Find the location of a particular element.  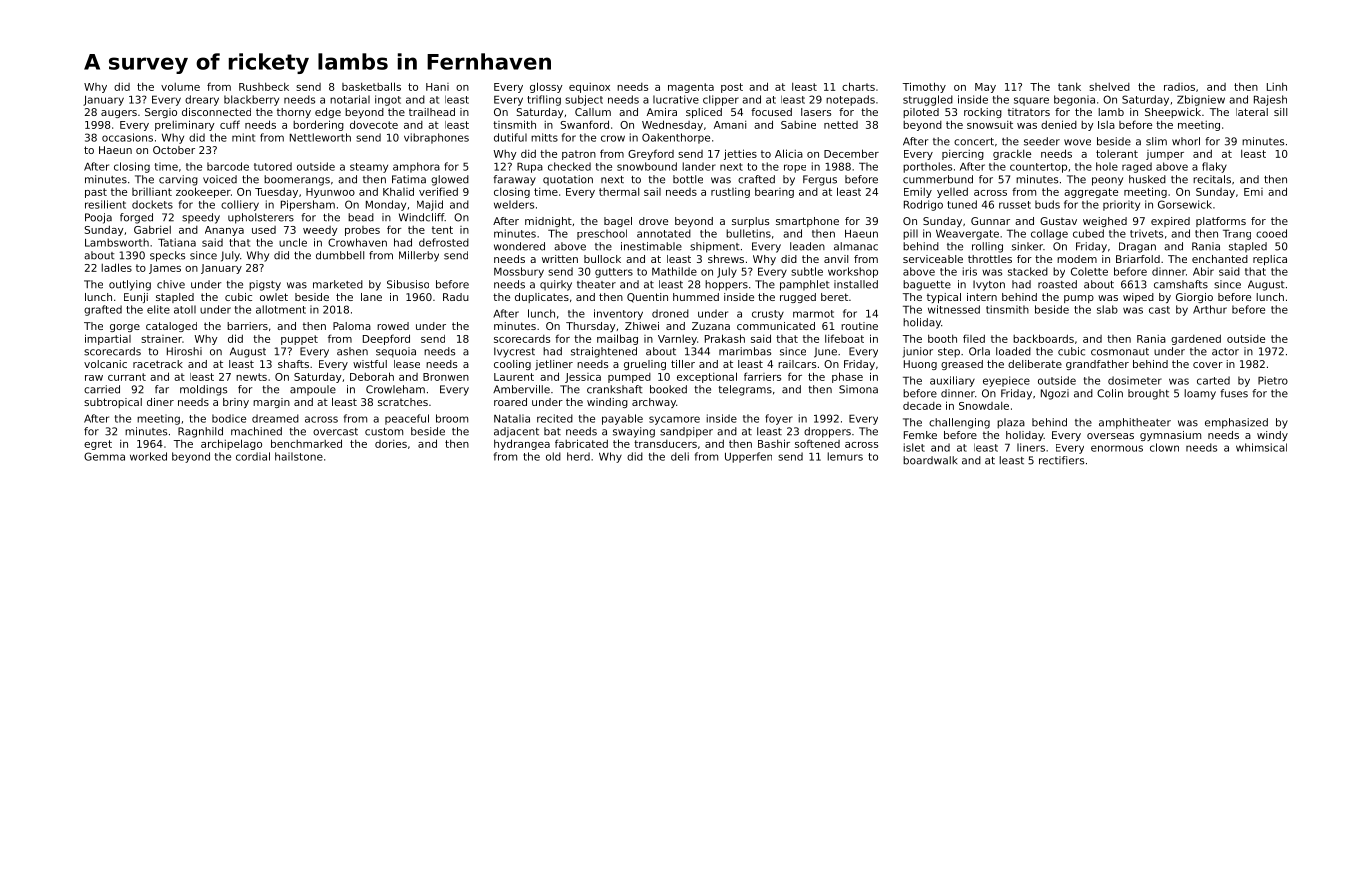

October is located at coordinates (174, 150).
